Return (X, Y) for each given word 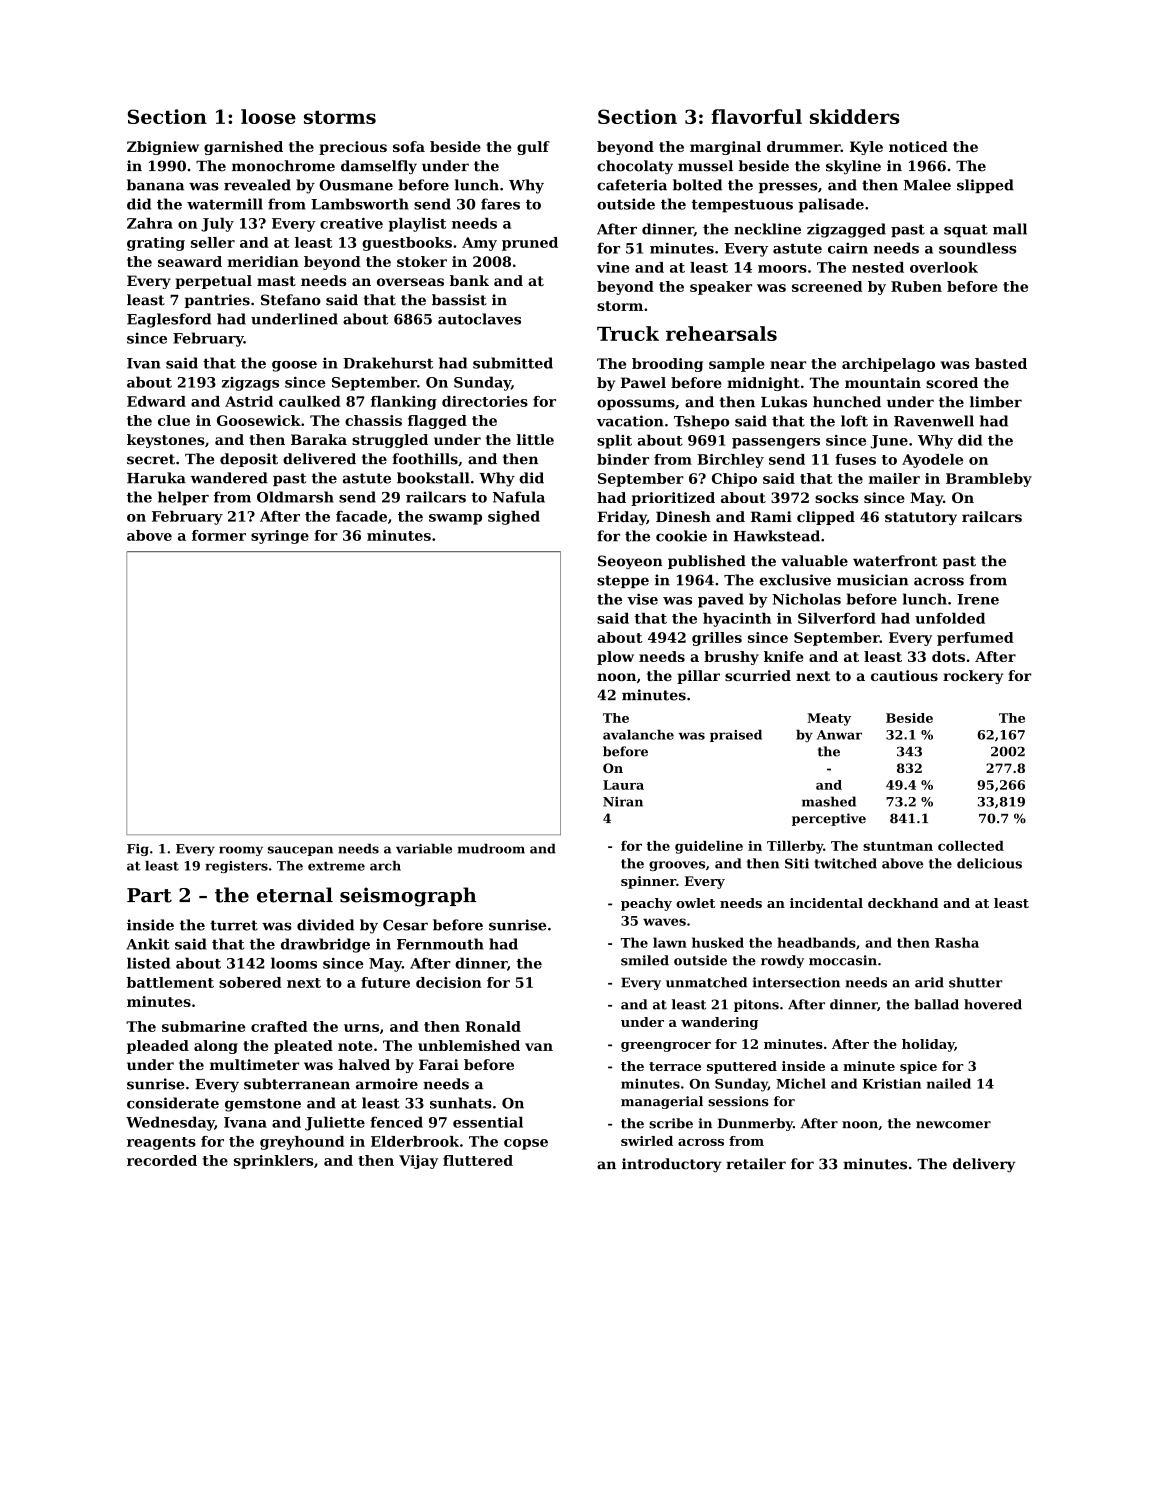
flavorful (756, 116)
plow (615, 658)
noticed (918, 146)
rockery (973, 677)
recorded (162, 1160)
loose (268, 116)
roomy (241, 851)
